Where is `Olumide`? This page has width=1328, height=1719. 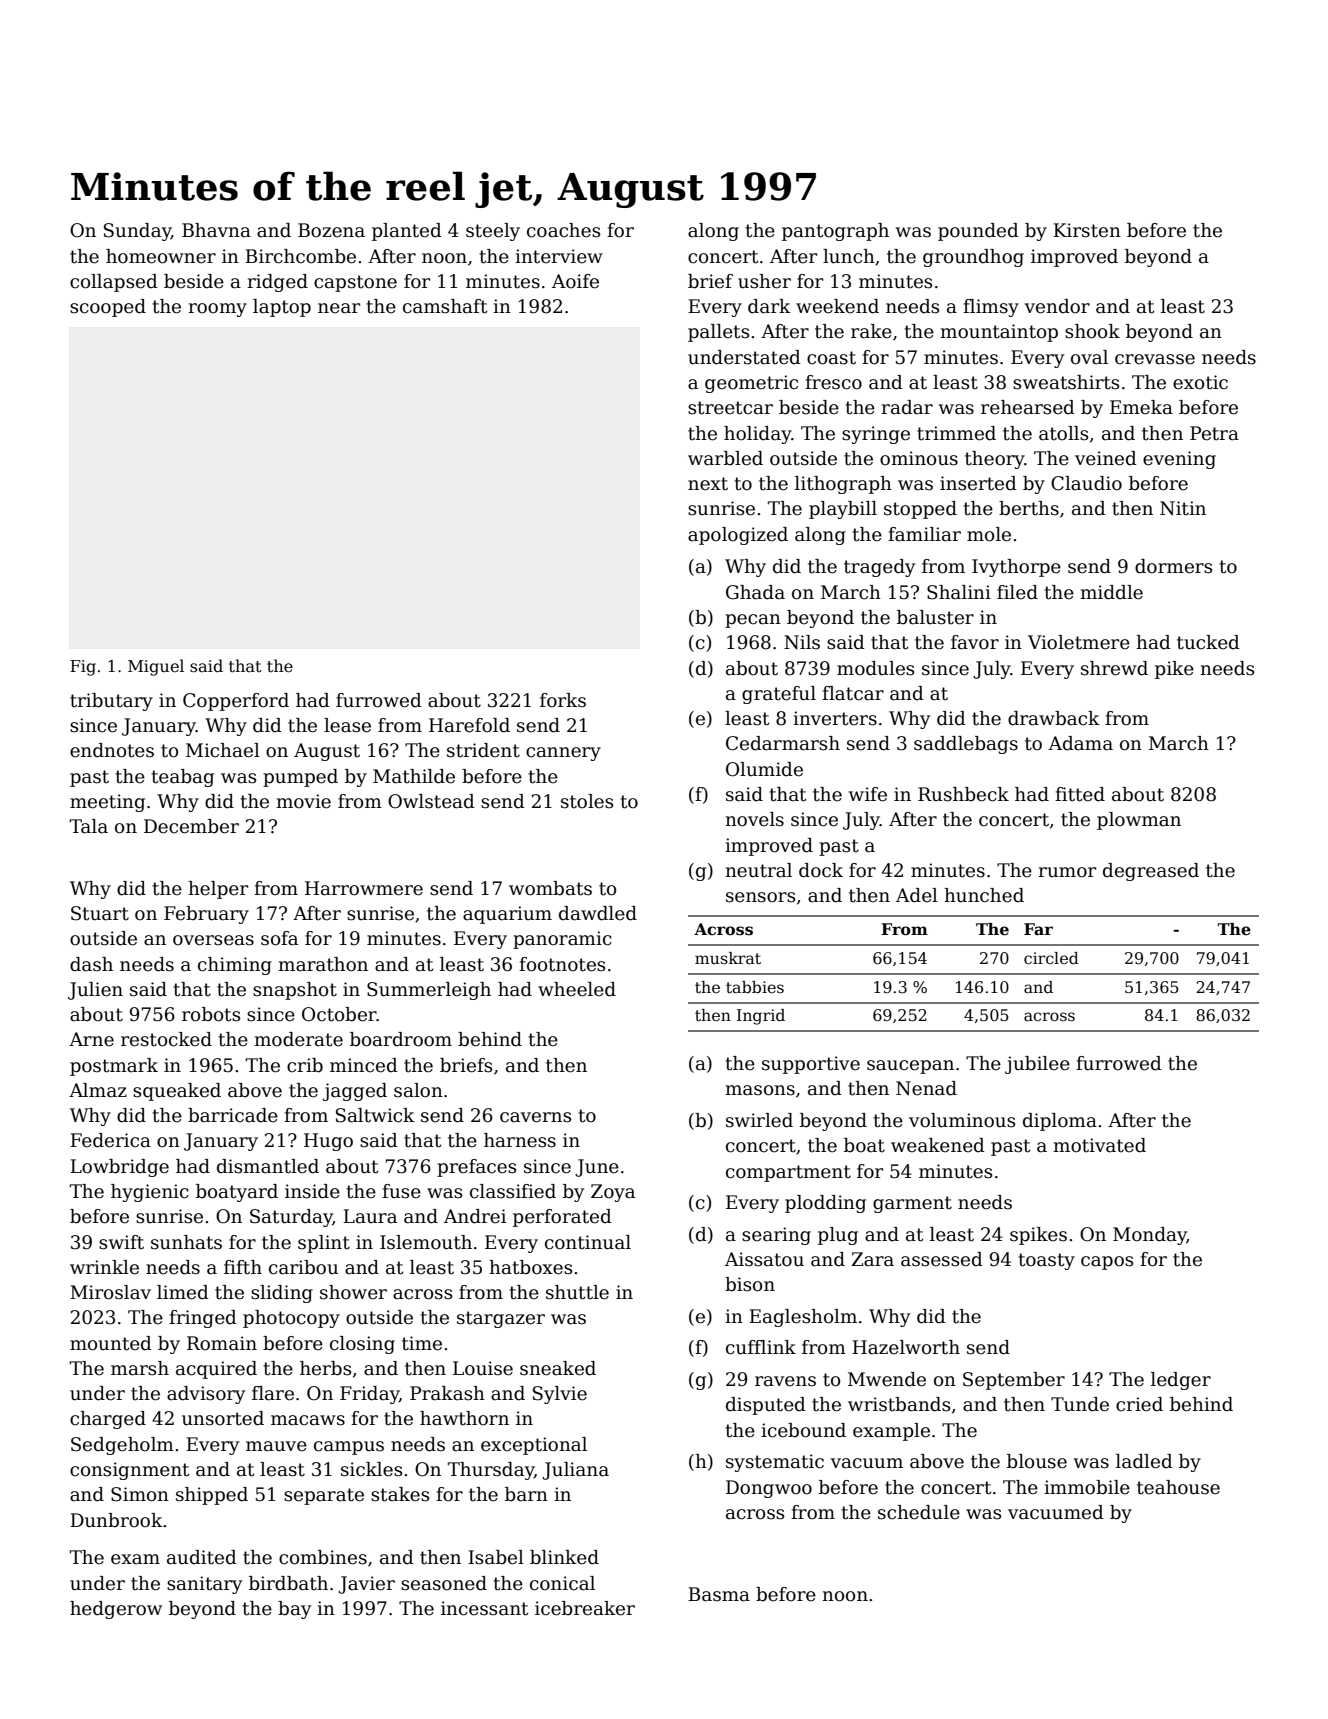
Olumide is located at coordinates (764, 769).
